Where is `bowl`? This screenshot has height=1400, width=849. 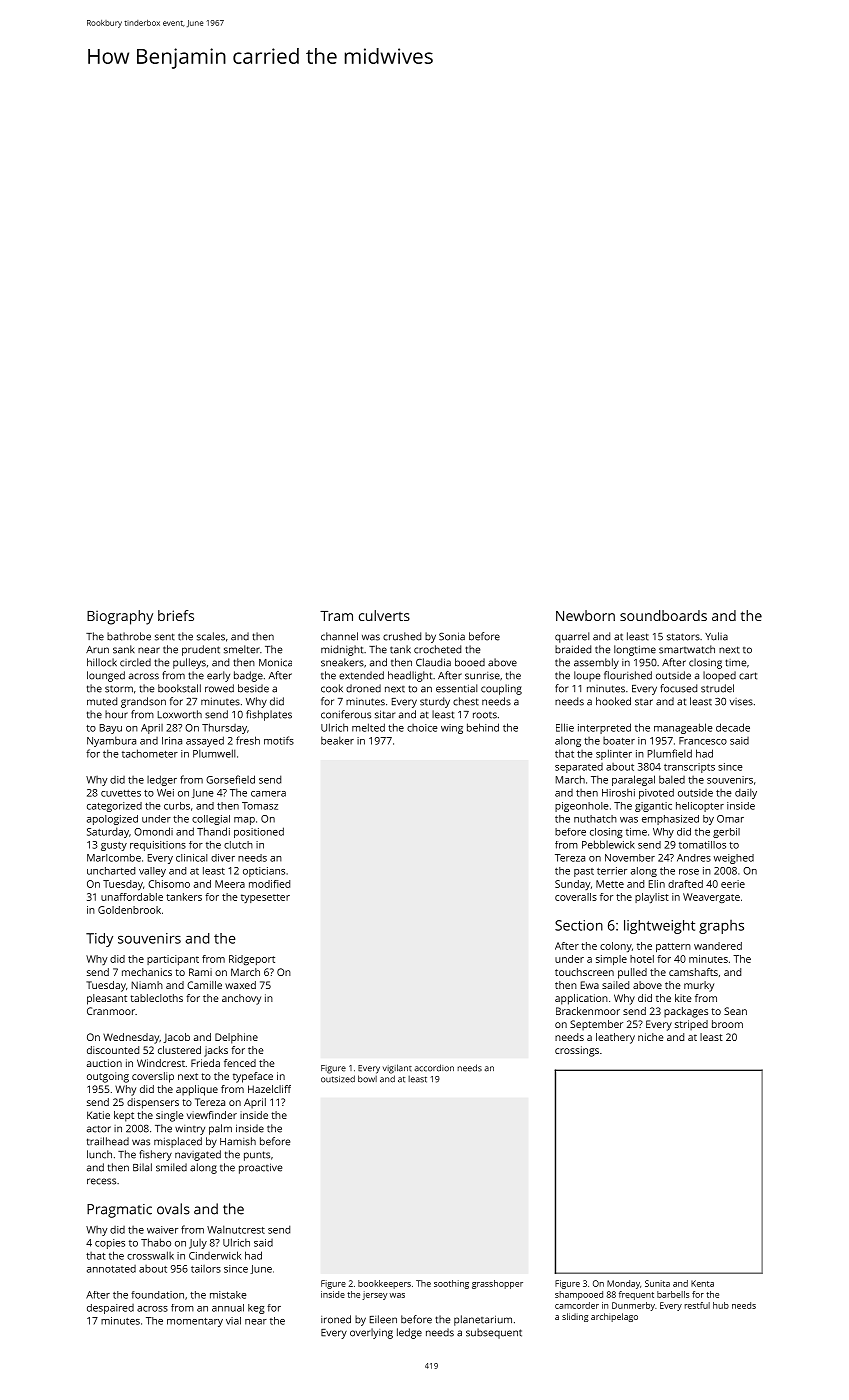 bowl is located at coordinates (367, 1079).
